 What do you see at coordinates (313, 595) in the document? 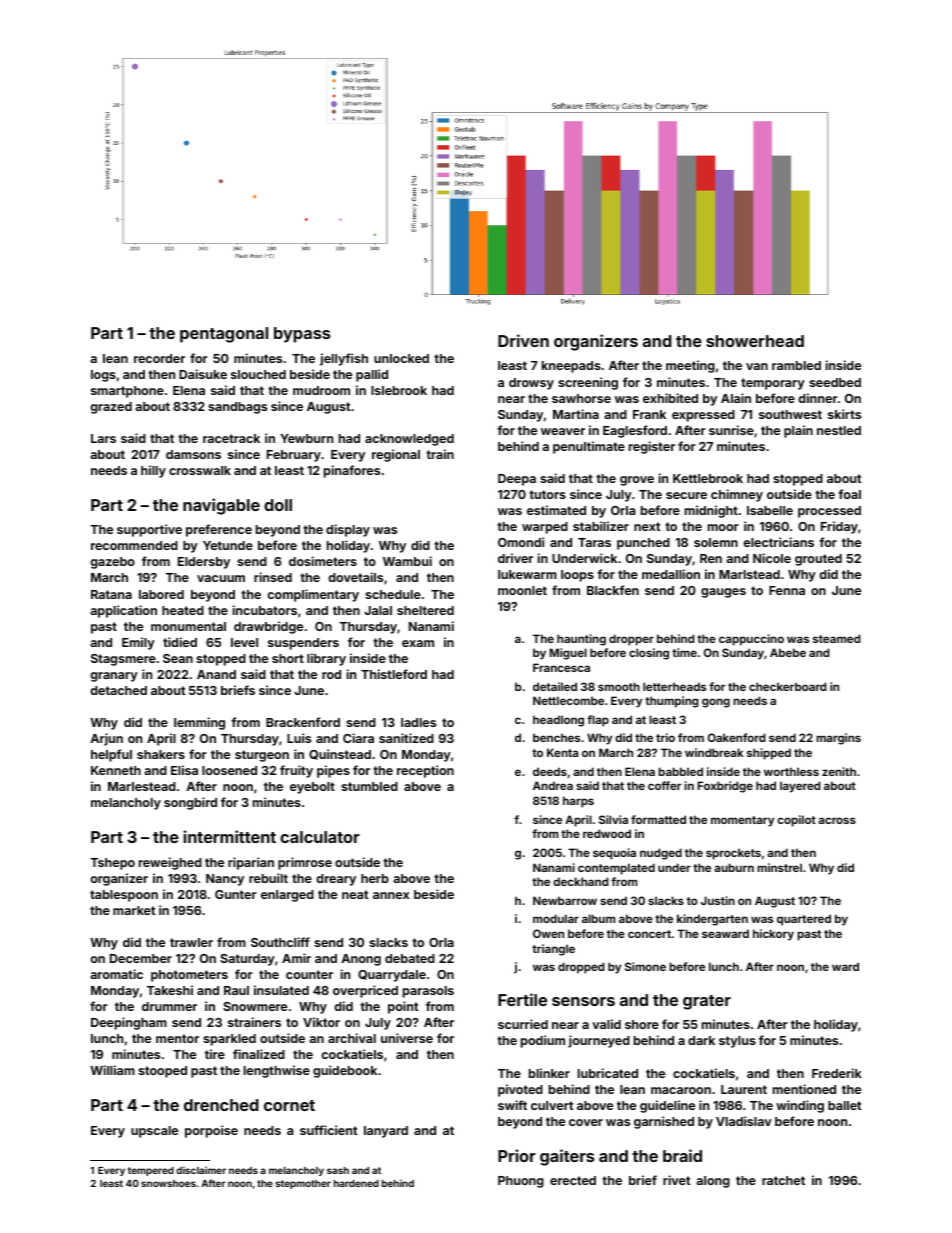
I see `complimentary` at bounding box center [313, 595].
